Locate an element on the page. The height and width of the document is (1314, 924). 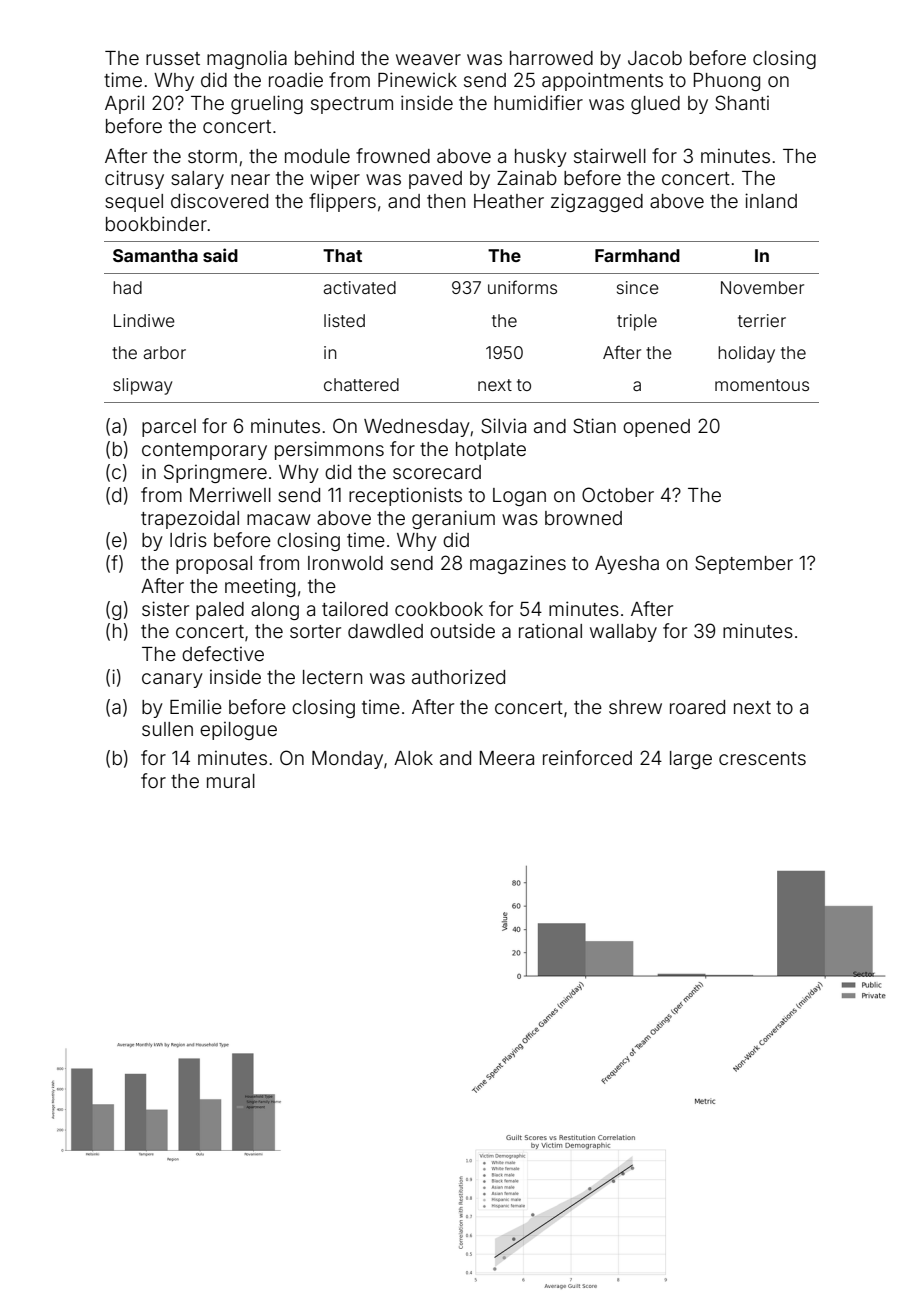
Samantha is located at coordinates (155, 255).
